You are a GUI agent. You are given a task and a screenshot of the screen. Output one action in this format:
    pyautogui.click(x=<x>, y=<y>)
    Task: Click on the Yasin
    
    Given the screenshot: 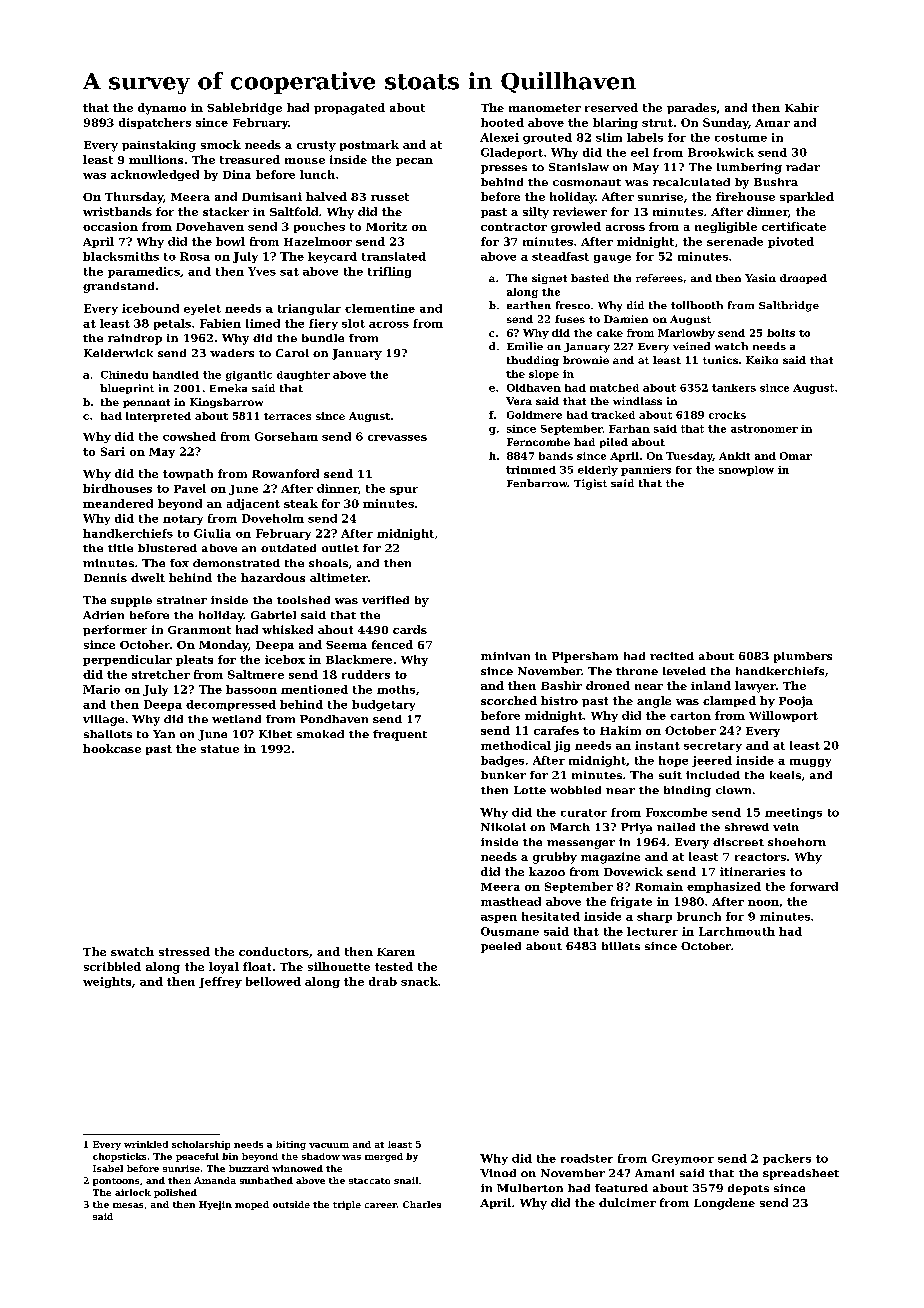 What is the action you would take?
    pyautogui.click(x=760, y=278)
